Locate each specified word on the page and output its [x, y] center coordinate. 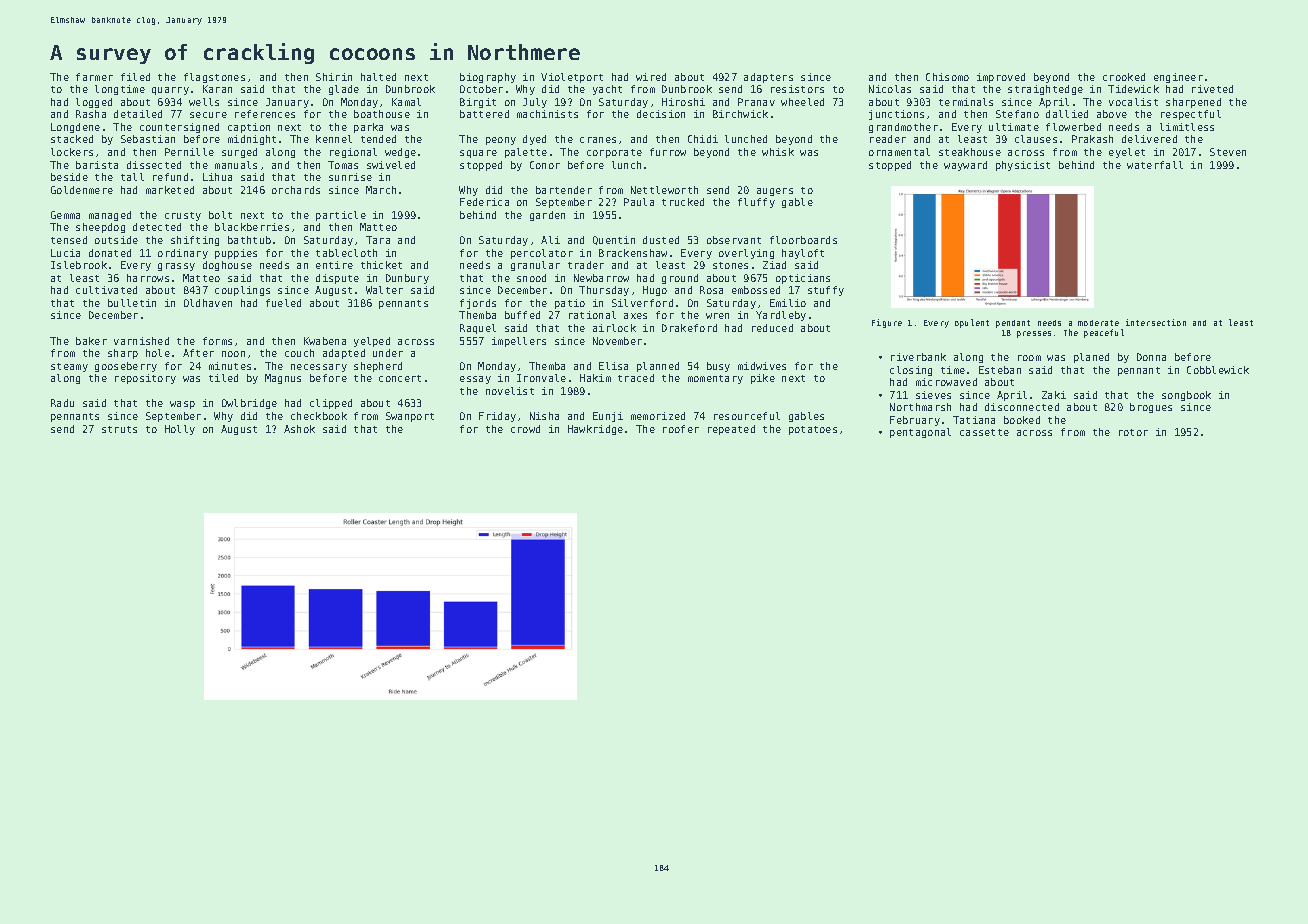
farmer [94, 77]
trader [586, 265]
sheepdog [100, 228]
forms [217, 341]
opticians [803, 279]
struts [119, 429]
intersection [1156, 322]
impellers [519, 342]
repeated [731, 430]
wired [651, 77]
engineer [1178, 78]
